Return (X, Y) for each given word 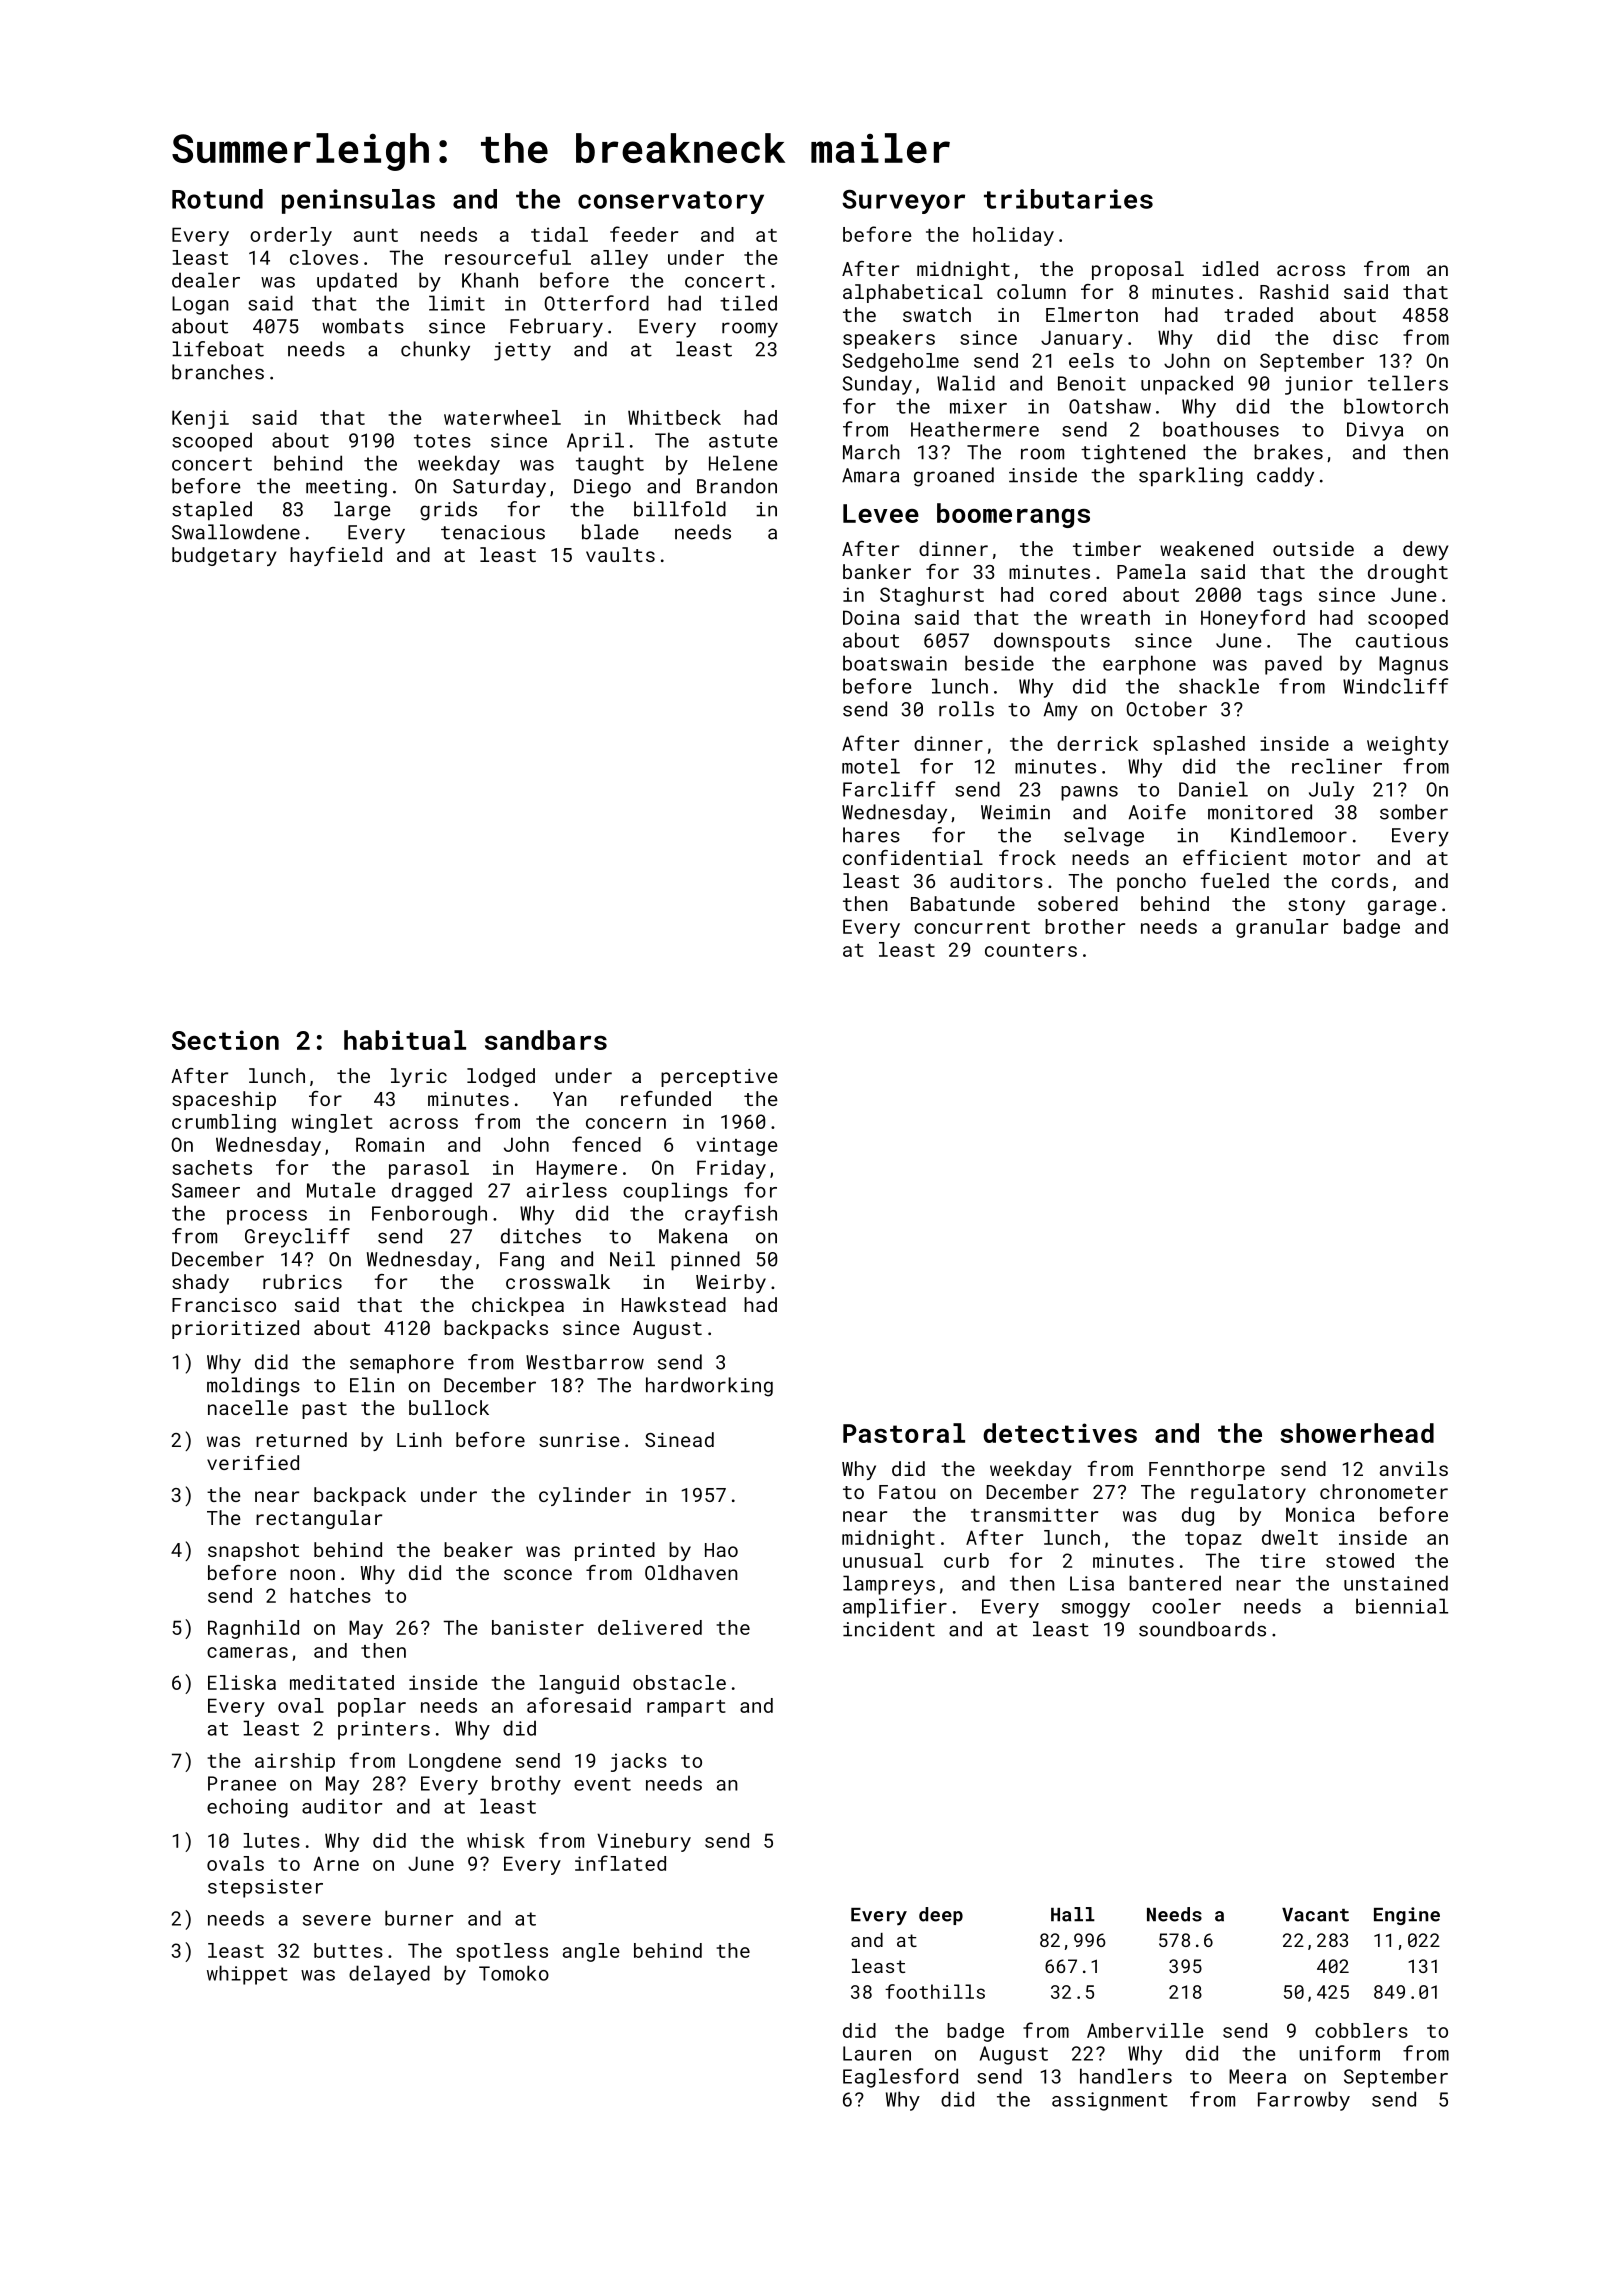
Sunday (877, 385)
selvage (1104, 837)
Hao (721, 1550)
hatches (330, 1595)
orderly (291, 236)
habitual (405, 1040)
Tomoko (514, 1973)
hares (871, 835)
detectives (1060, 1433)
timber (1107, 548)
